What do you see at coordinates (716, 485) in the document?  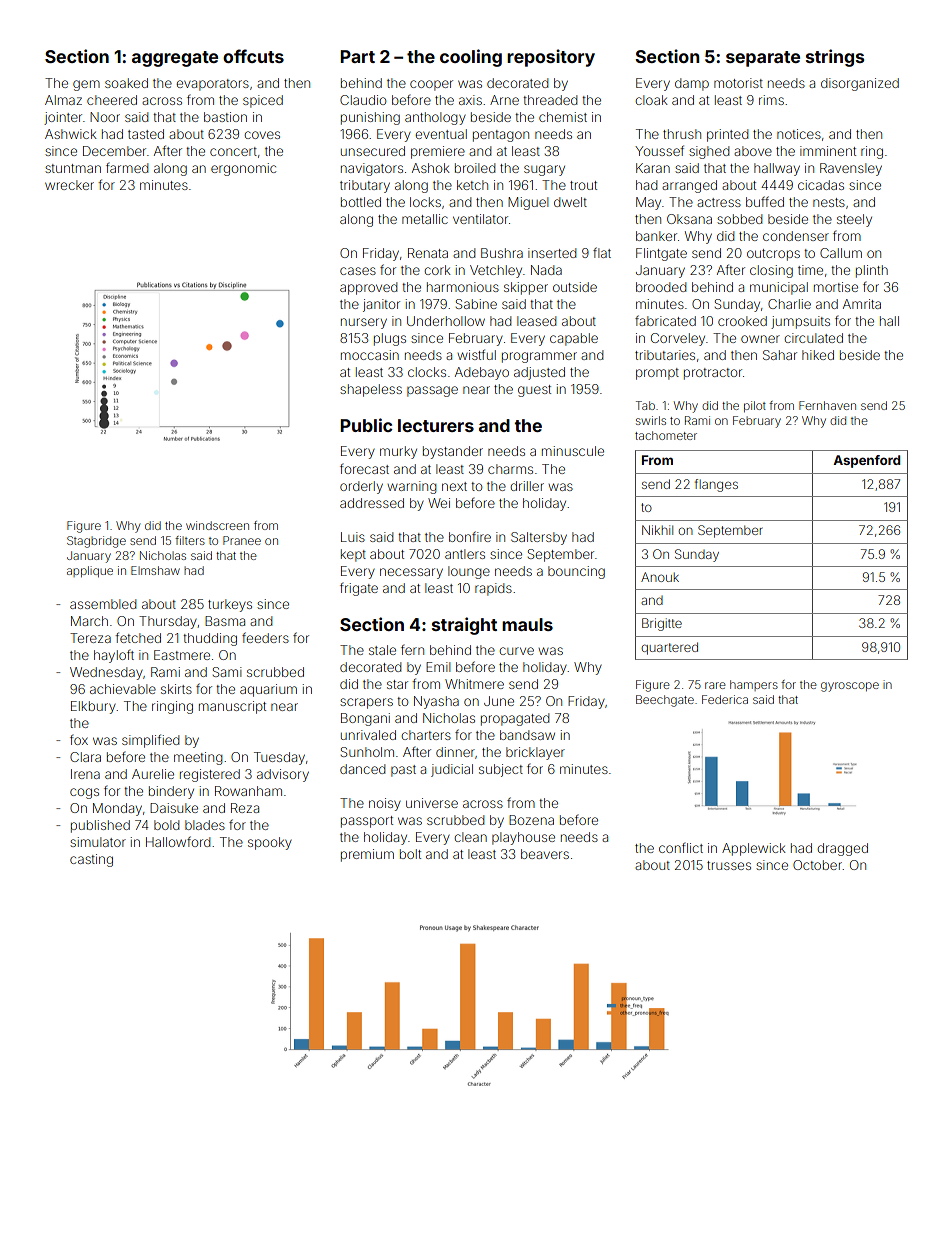 I see `flanges` at bounding box center [716, 485].
